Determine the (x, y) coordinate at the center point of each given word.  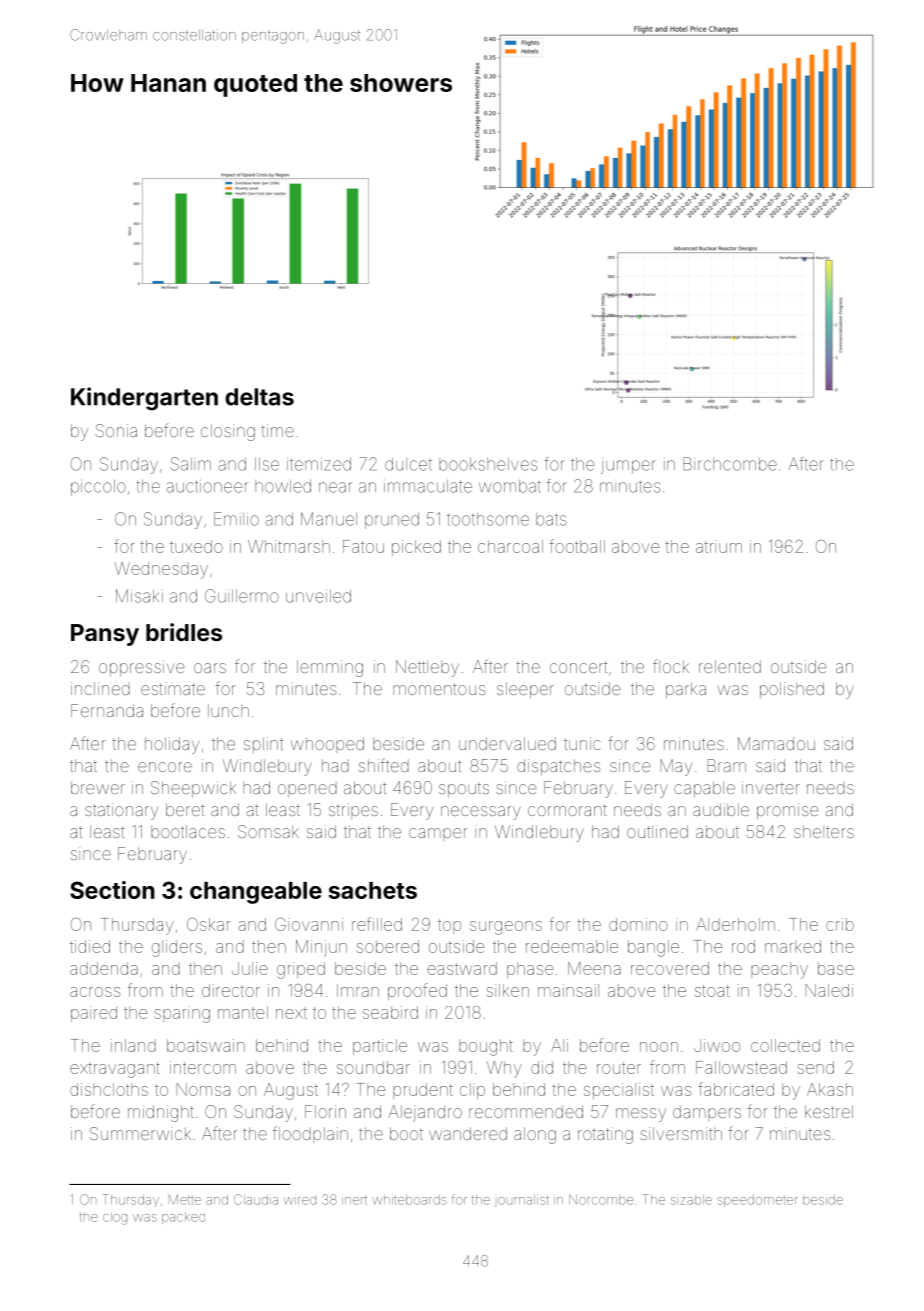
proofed (417, 991)
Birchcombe (730, 464)
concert (579, 667)
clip (472, 1091)
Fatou (363, 546)
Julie (250, 968)
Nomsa (203, 1089)
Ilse (267, 464)
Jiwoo (717, 1045)
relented (730, 666)
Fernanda (107, 710)
